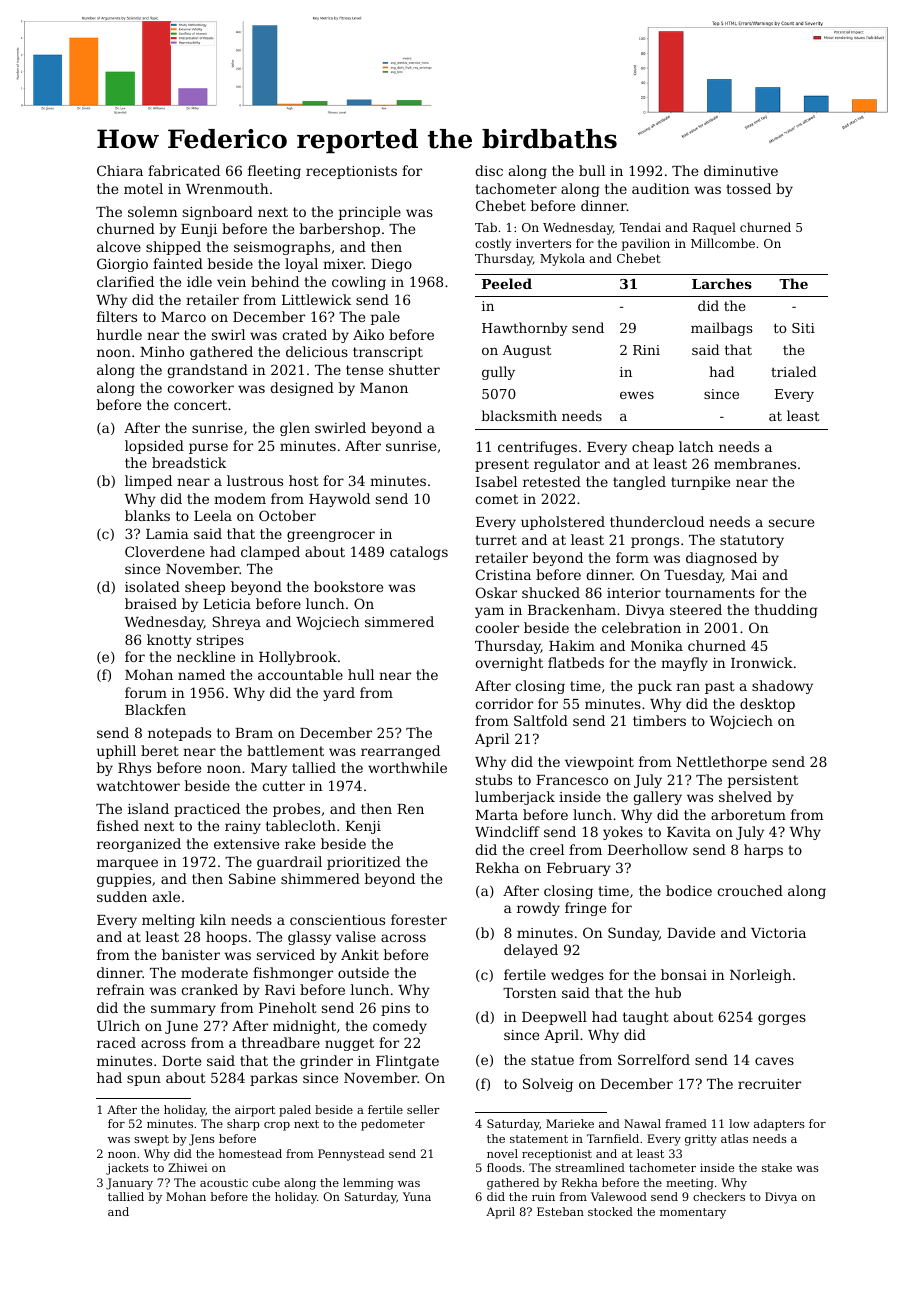 Image resolution: width=924 pixels, height=1308 pixels. Describe the element at coordinates (646, 350) in the screenshot. I see `Rini` at that location.
